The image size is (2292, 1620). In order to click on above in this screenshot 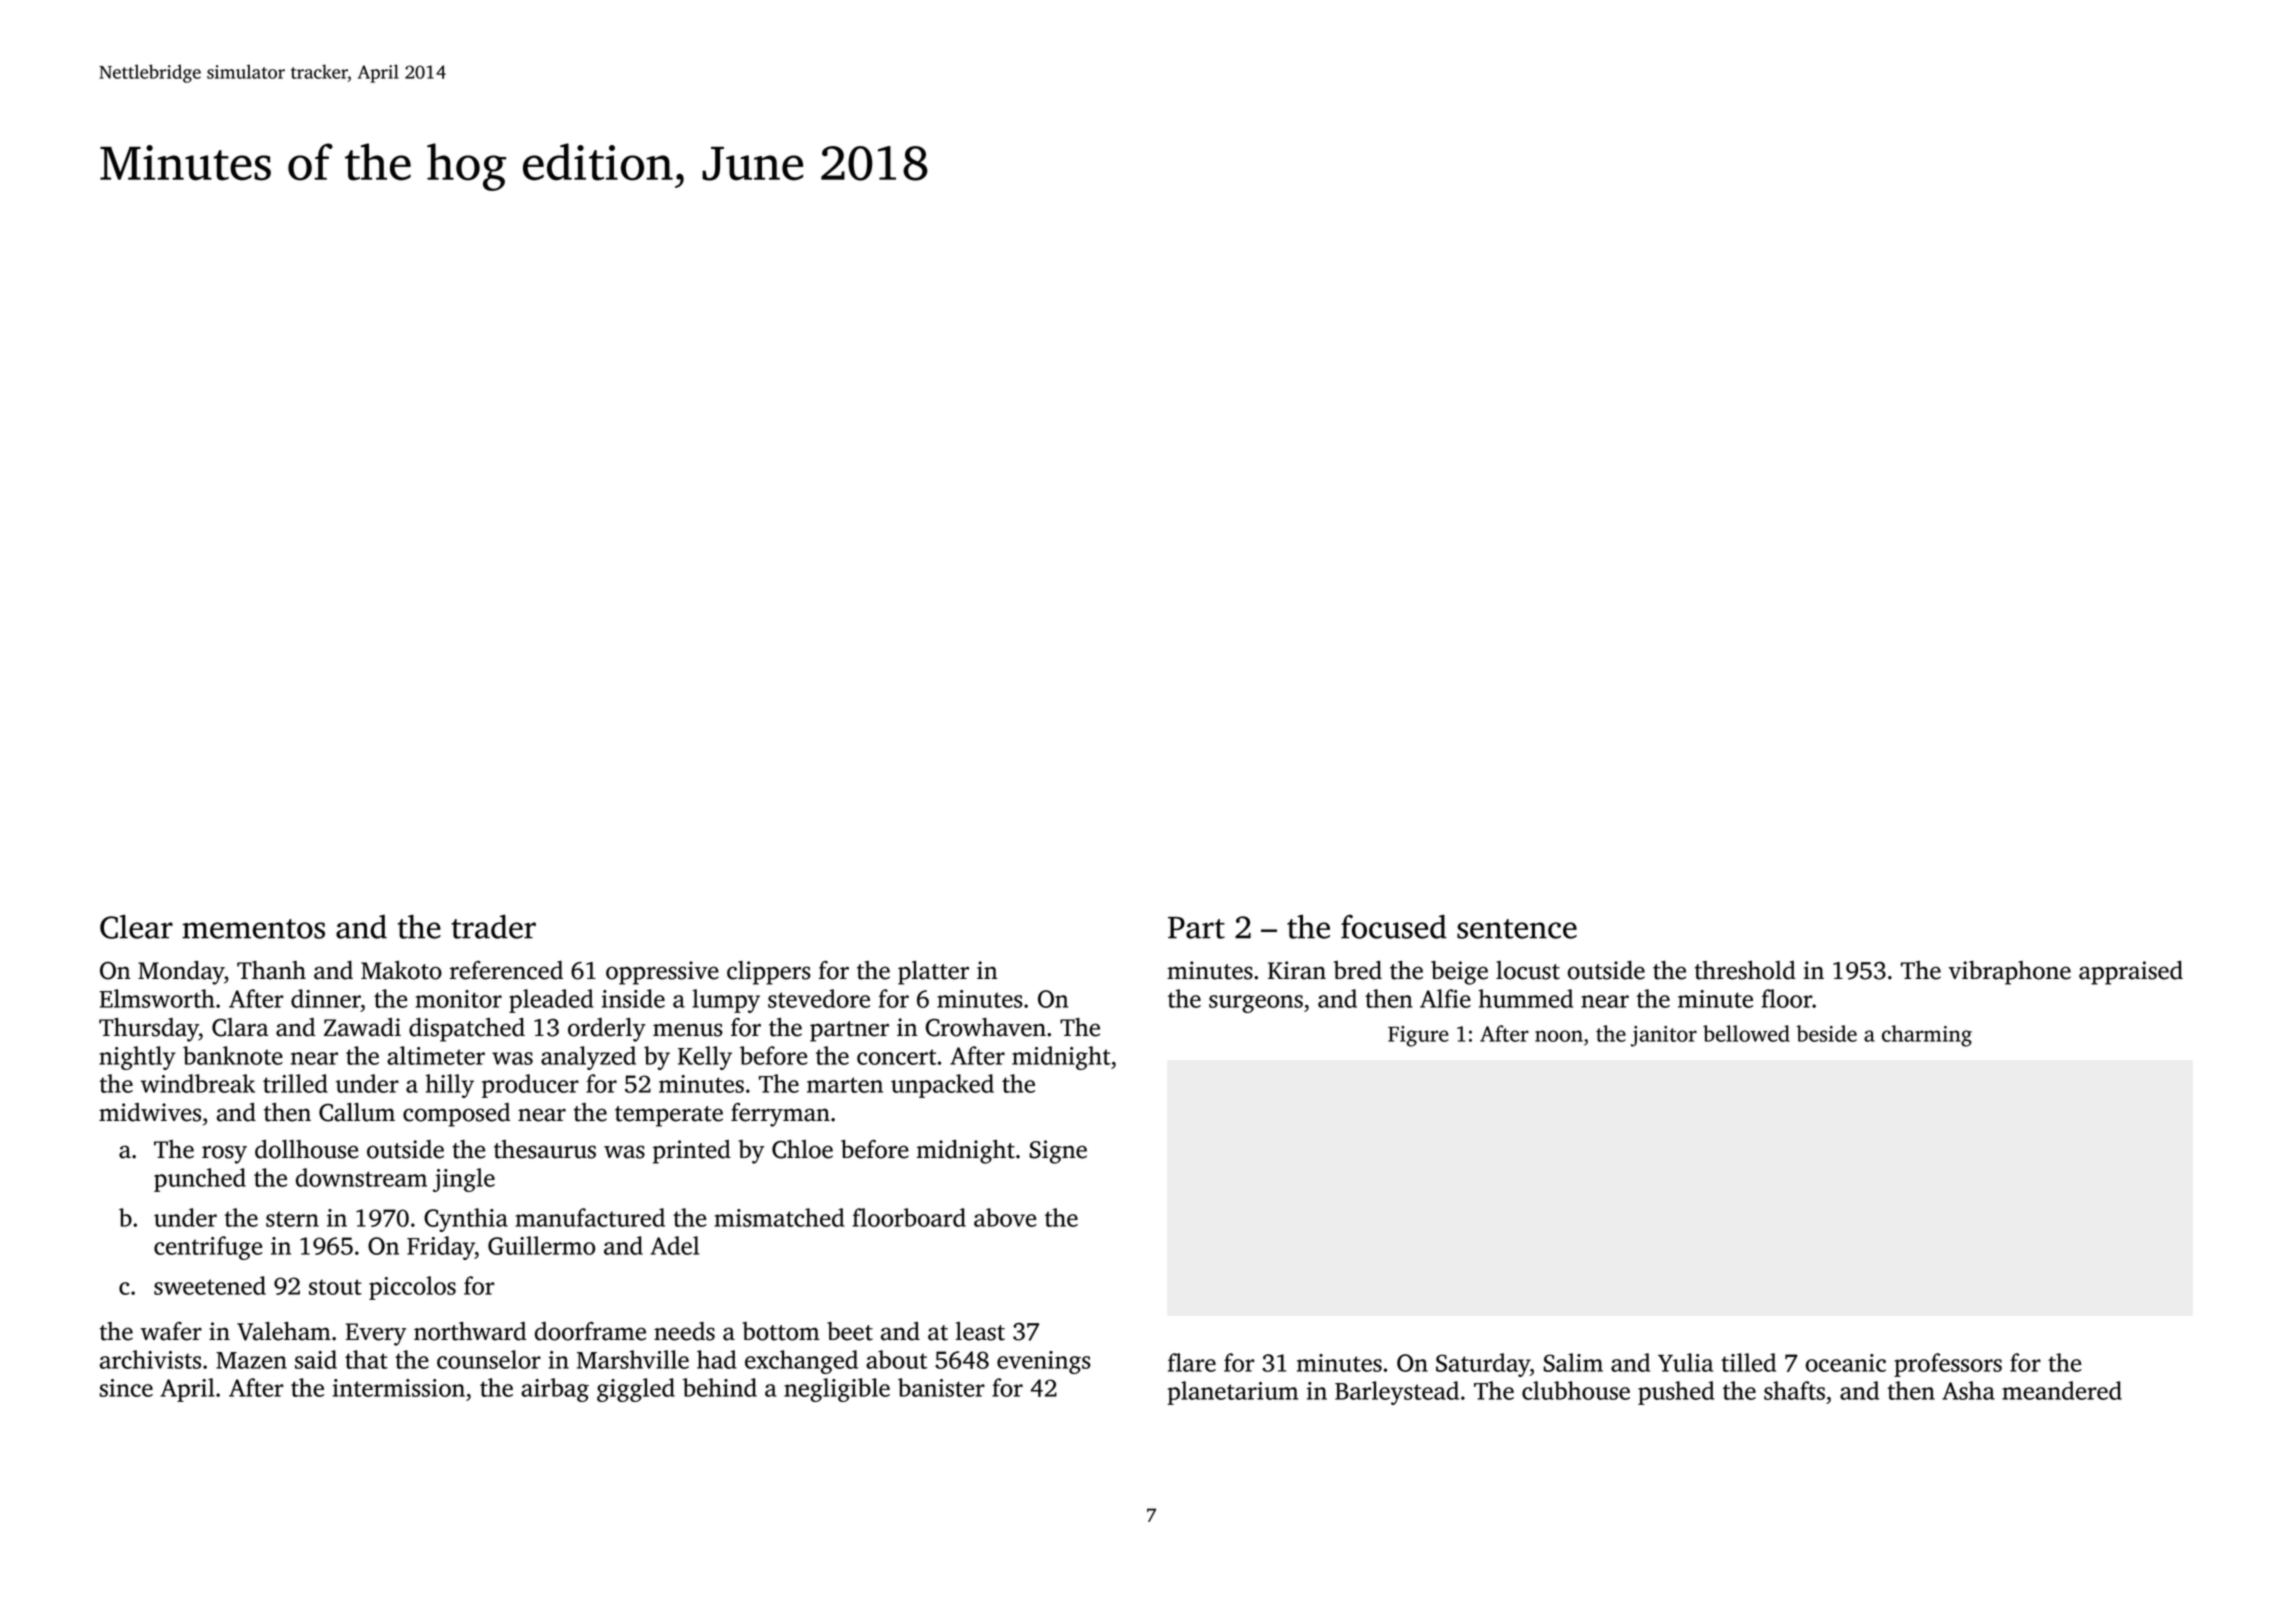, I will do `click(1005, 1217)`.
